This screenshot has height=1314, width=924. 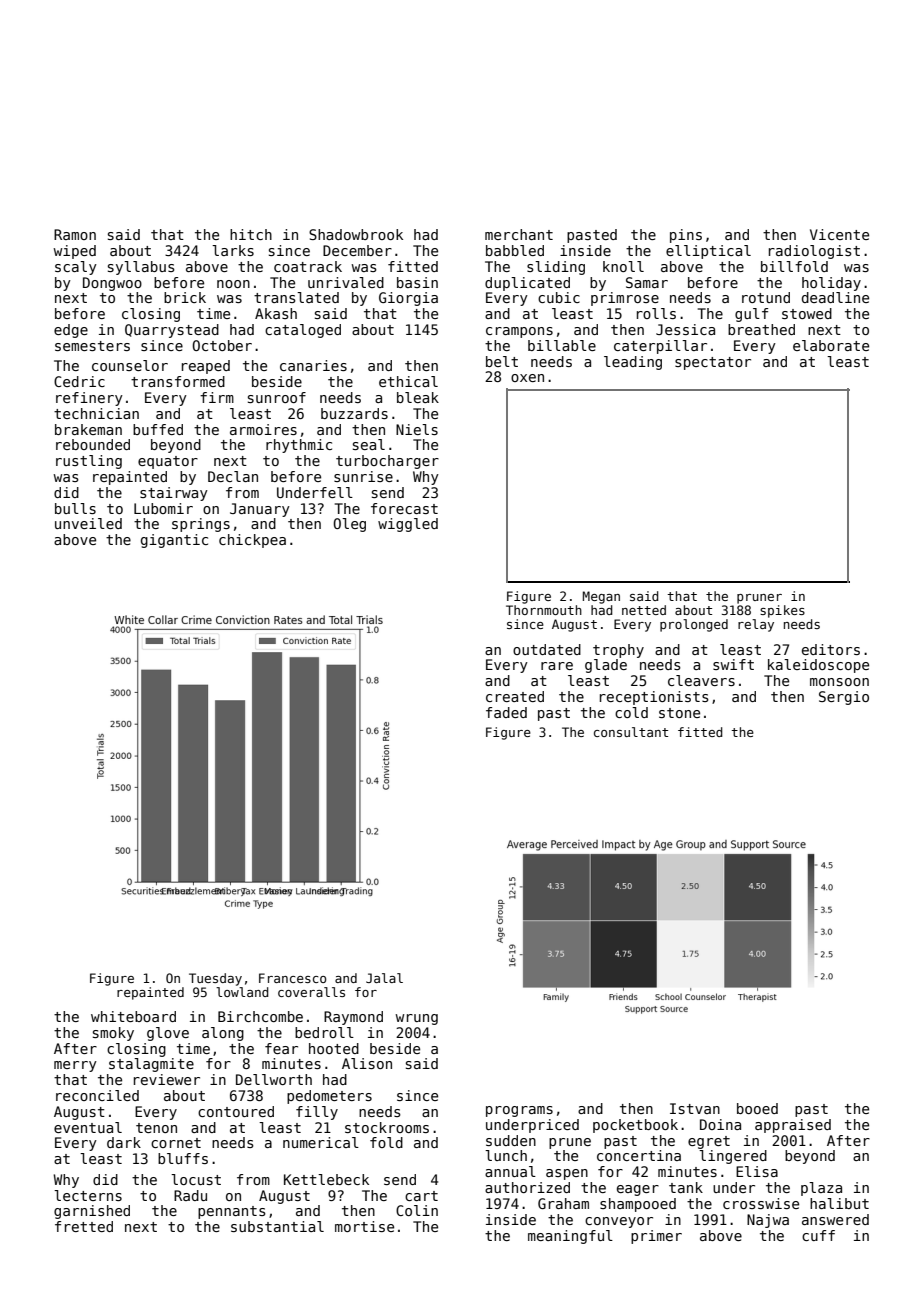 I want to click on cuff, so click(x=818, y=1235).
